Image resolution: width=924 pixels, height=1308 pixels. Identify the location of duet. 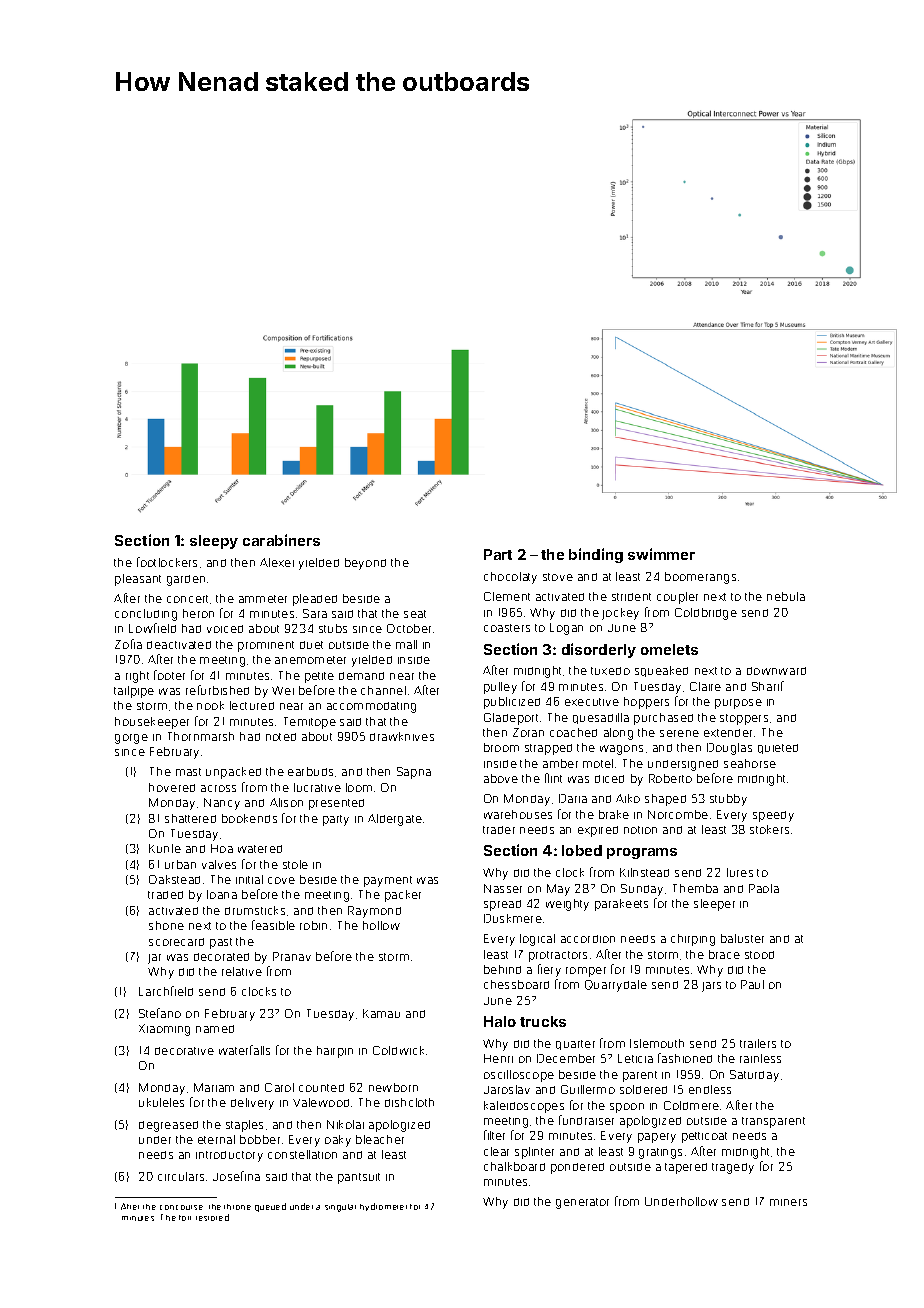
(311, 645).
